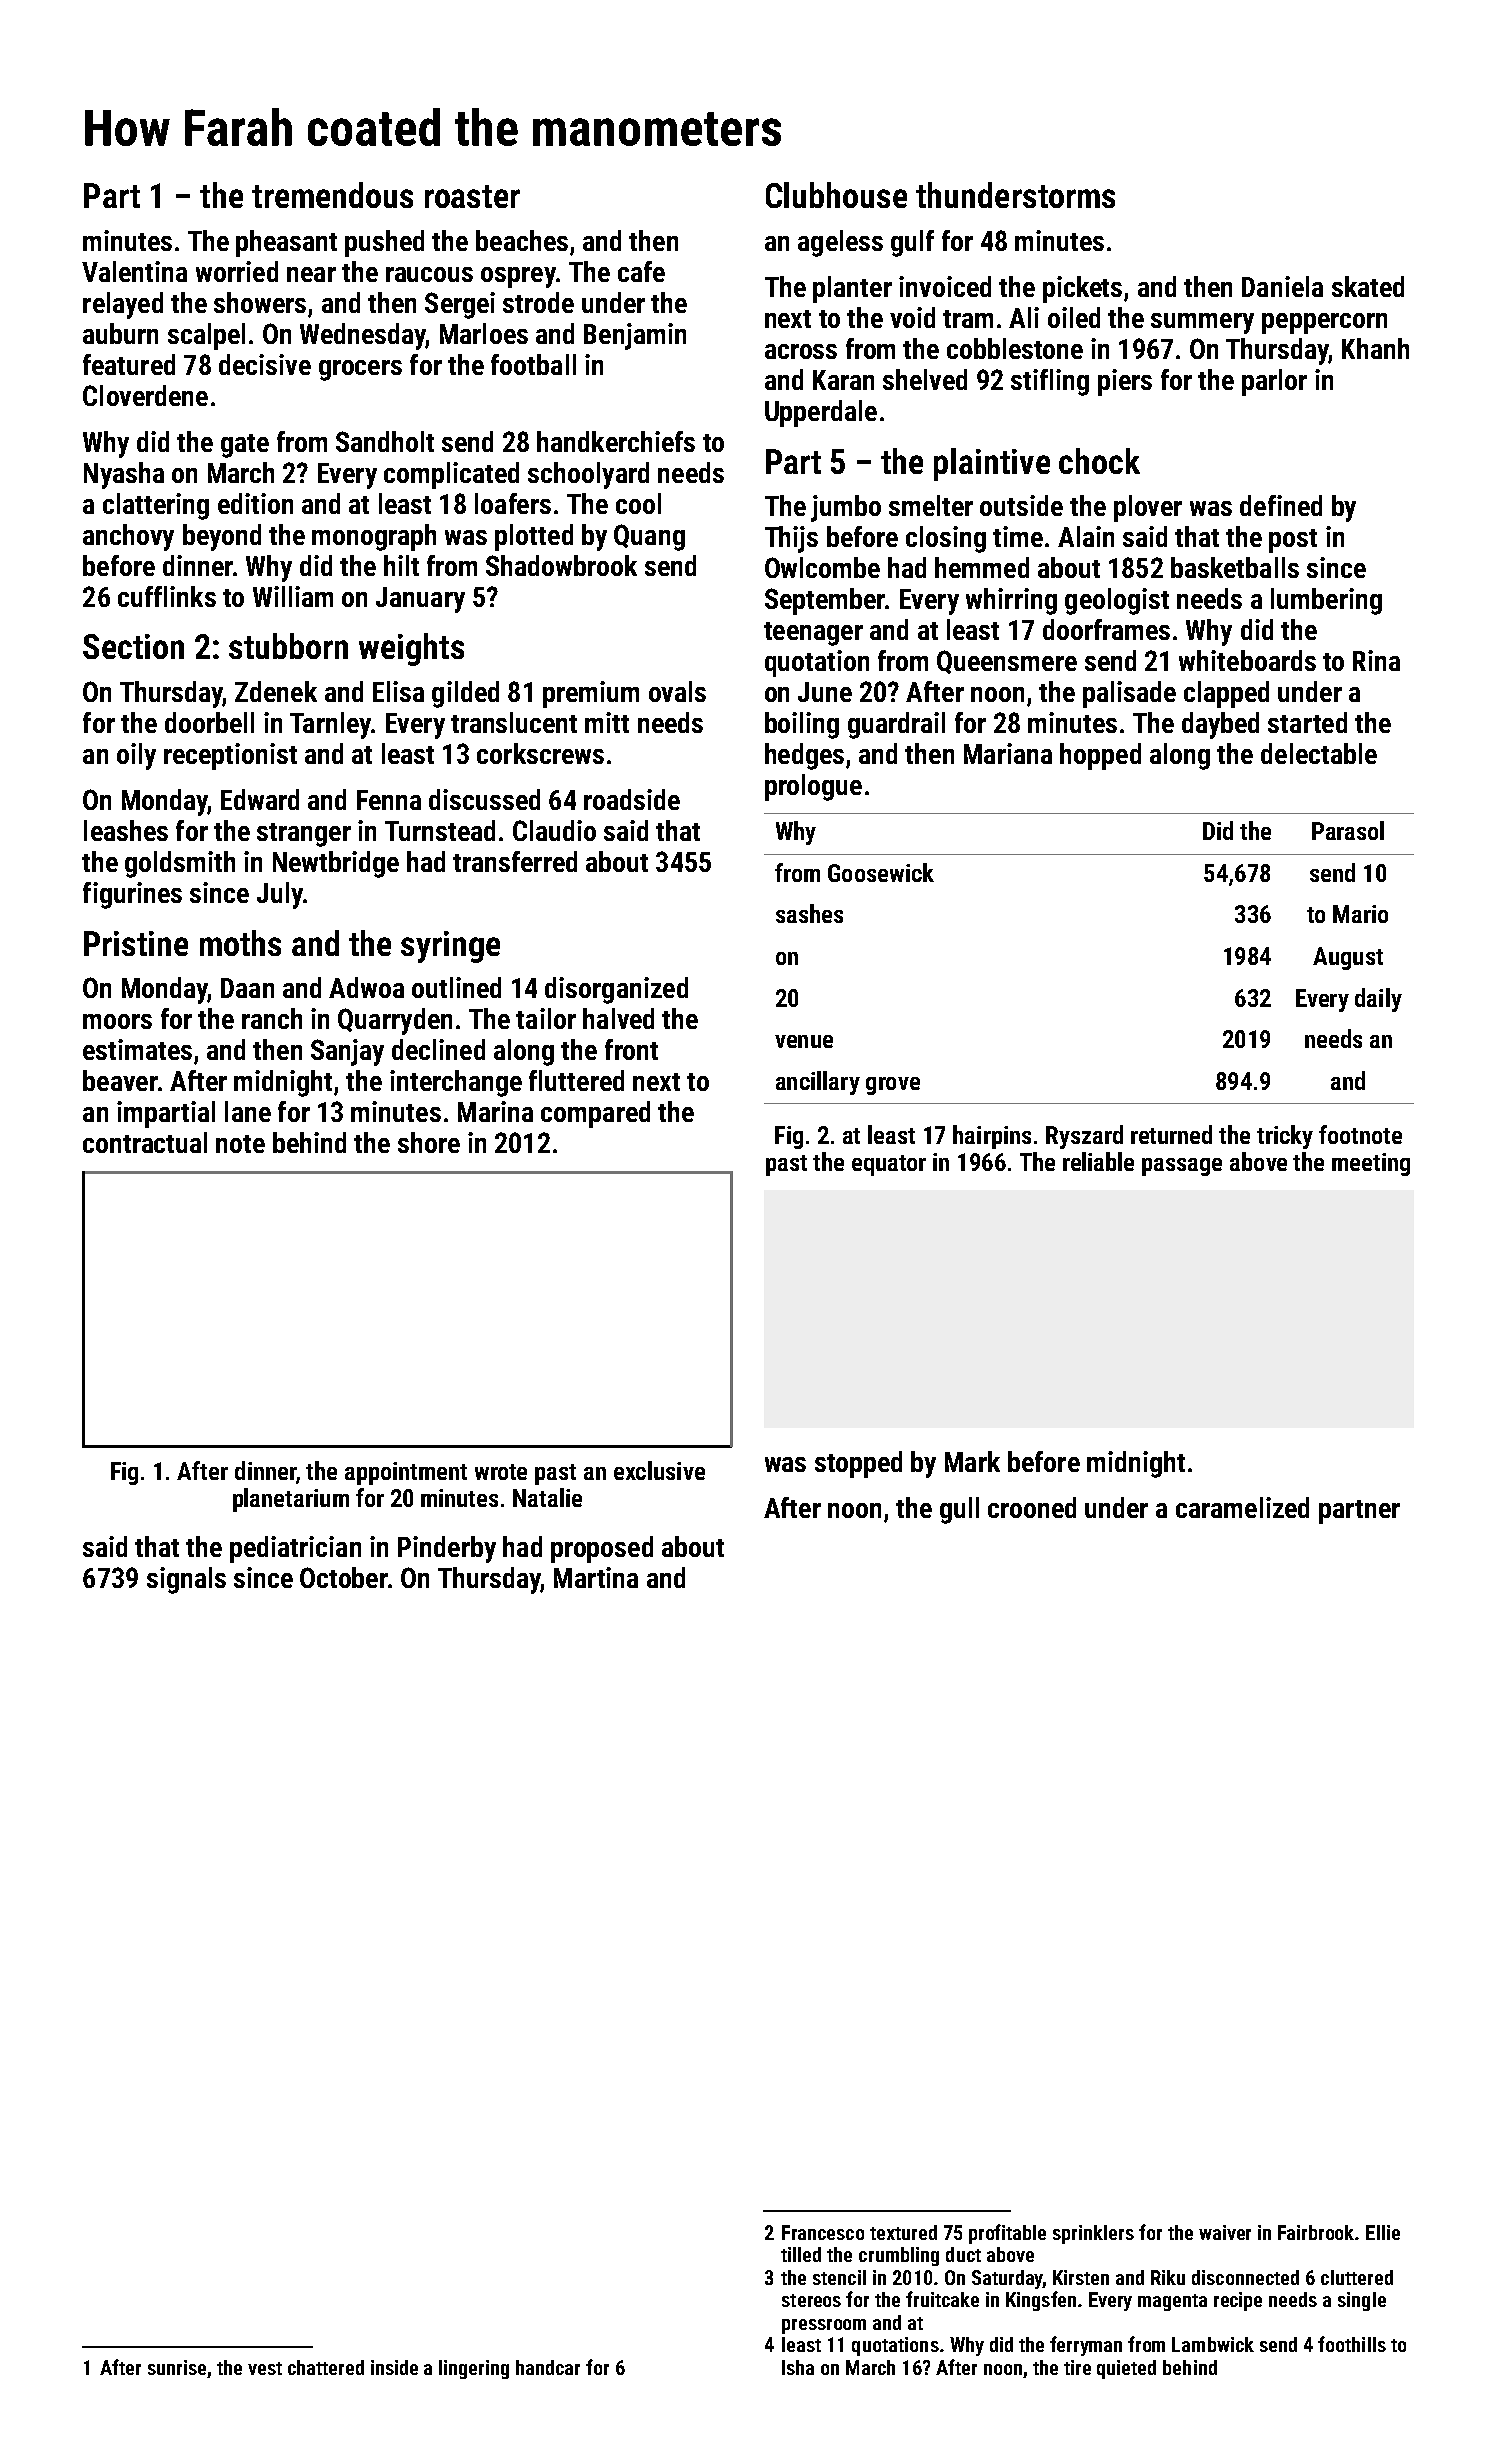  I want to click on Francesco, so click(823, 2232).
